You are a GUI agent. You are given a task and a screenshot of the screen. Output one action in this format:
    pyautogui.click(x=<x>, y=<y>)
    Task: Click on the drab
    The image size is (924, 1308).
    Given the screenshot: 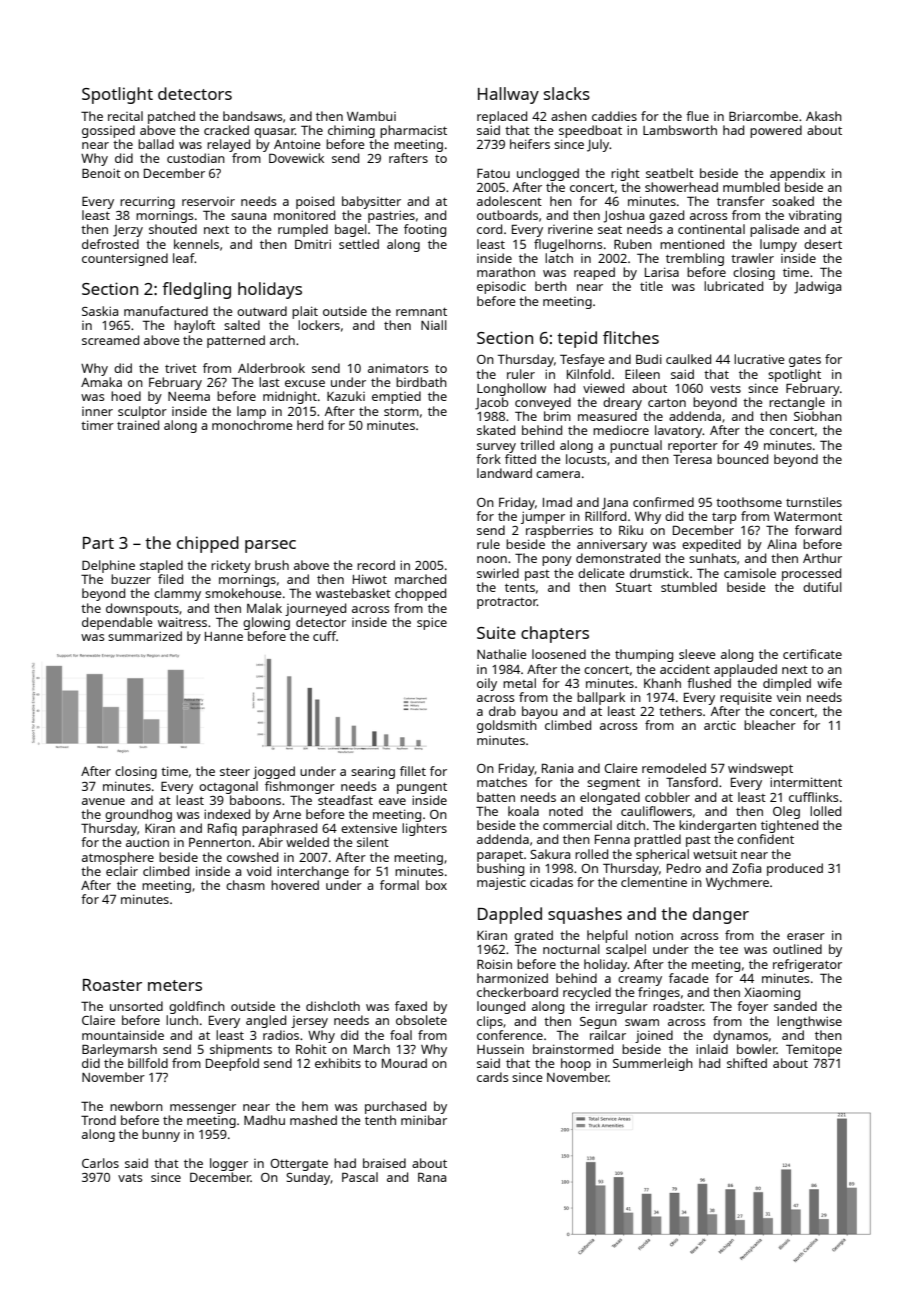 What is the action you would take?
    pyautogui.click(x=502, y=711)
